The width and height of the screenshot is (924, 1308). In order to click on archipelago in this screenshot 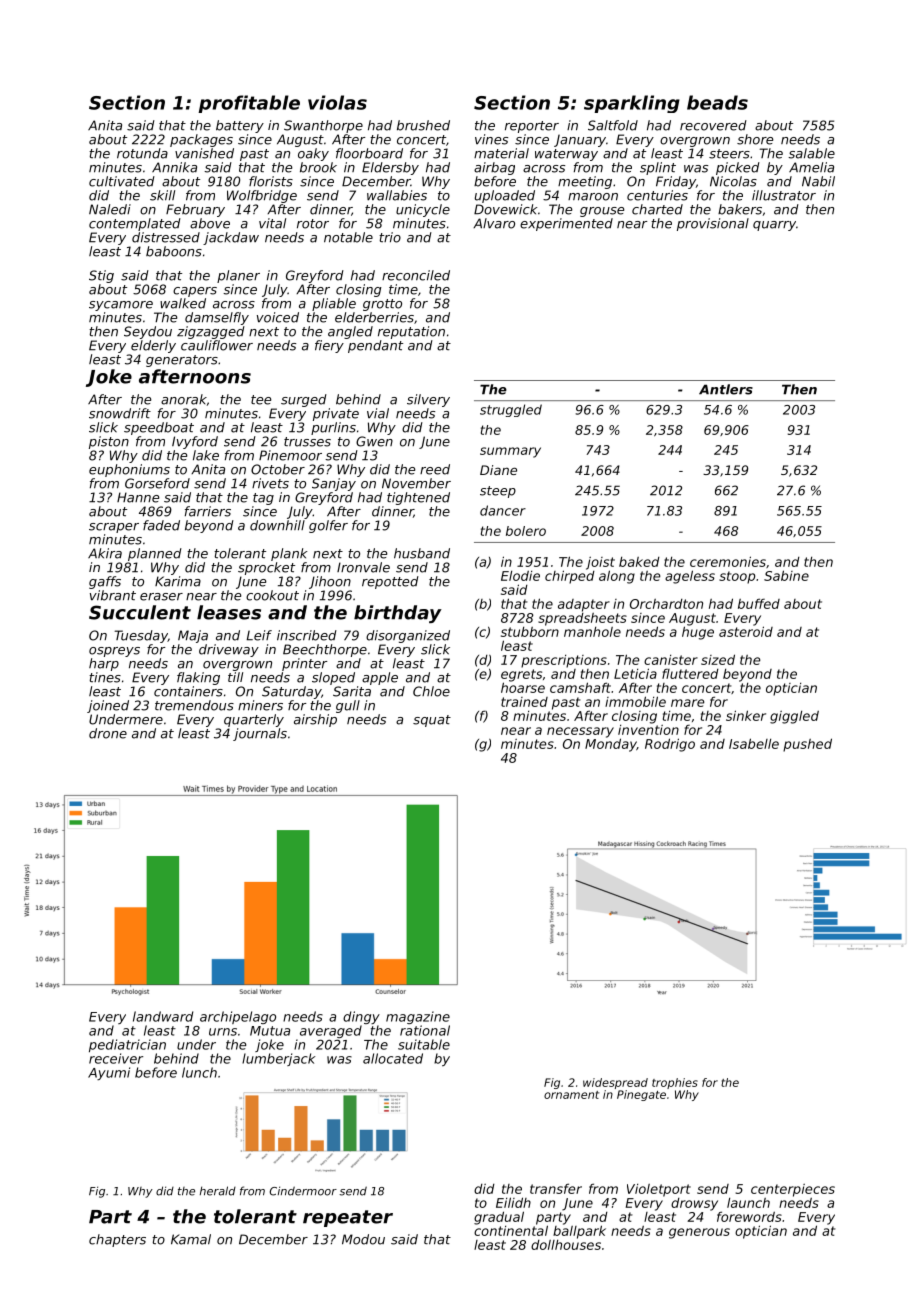, I will do `click(238, 1017)`.
